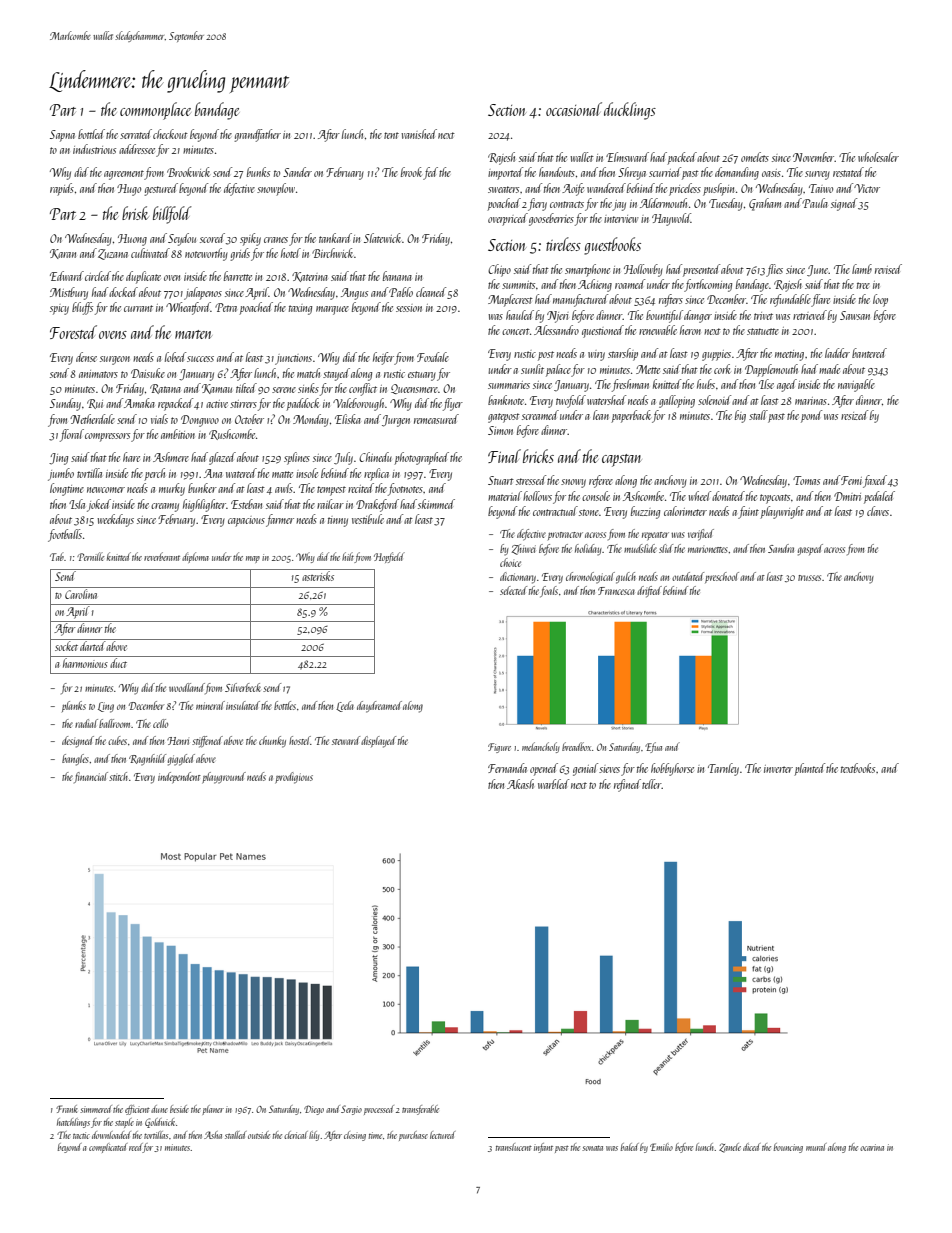  Describe the element at coordinates (391, 135) in the page. I see `tent` at that location.
